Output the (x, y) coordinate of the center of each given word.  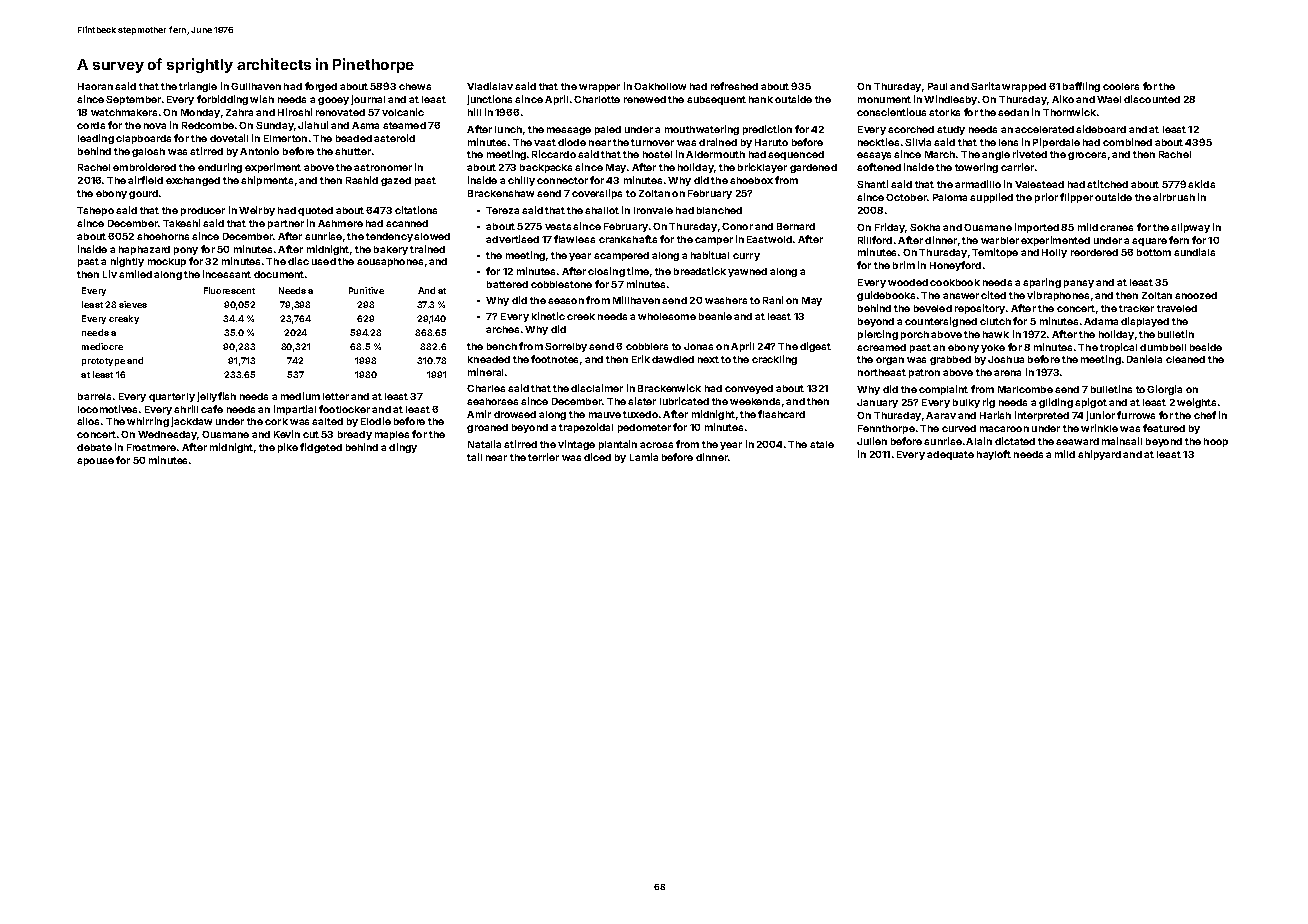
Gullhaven (256, 86)
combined (1127, 142)
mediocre (102, 346)
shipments (267, 181)
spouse (95, 462)
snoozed (1196, 295)
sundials (1194, 252)
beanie (715, 316)
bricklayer (762, 168)
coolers (1121, 86)
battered (507, 284)
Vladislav (490, 86)
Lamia (644, 457)
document (279, 274)
